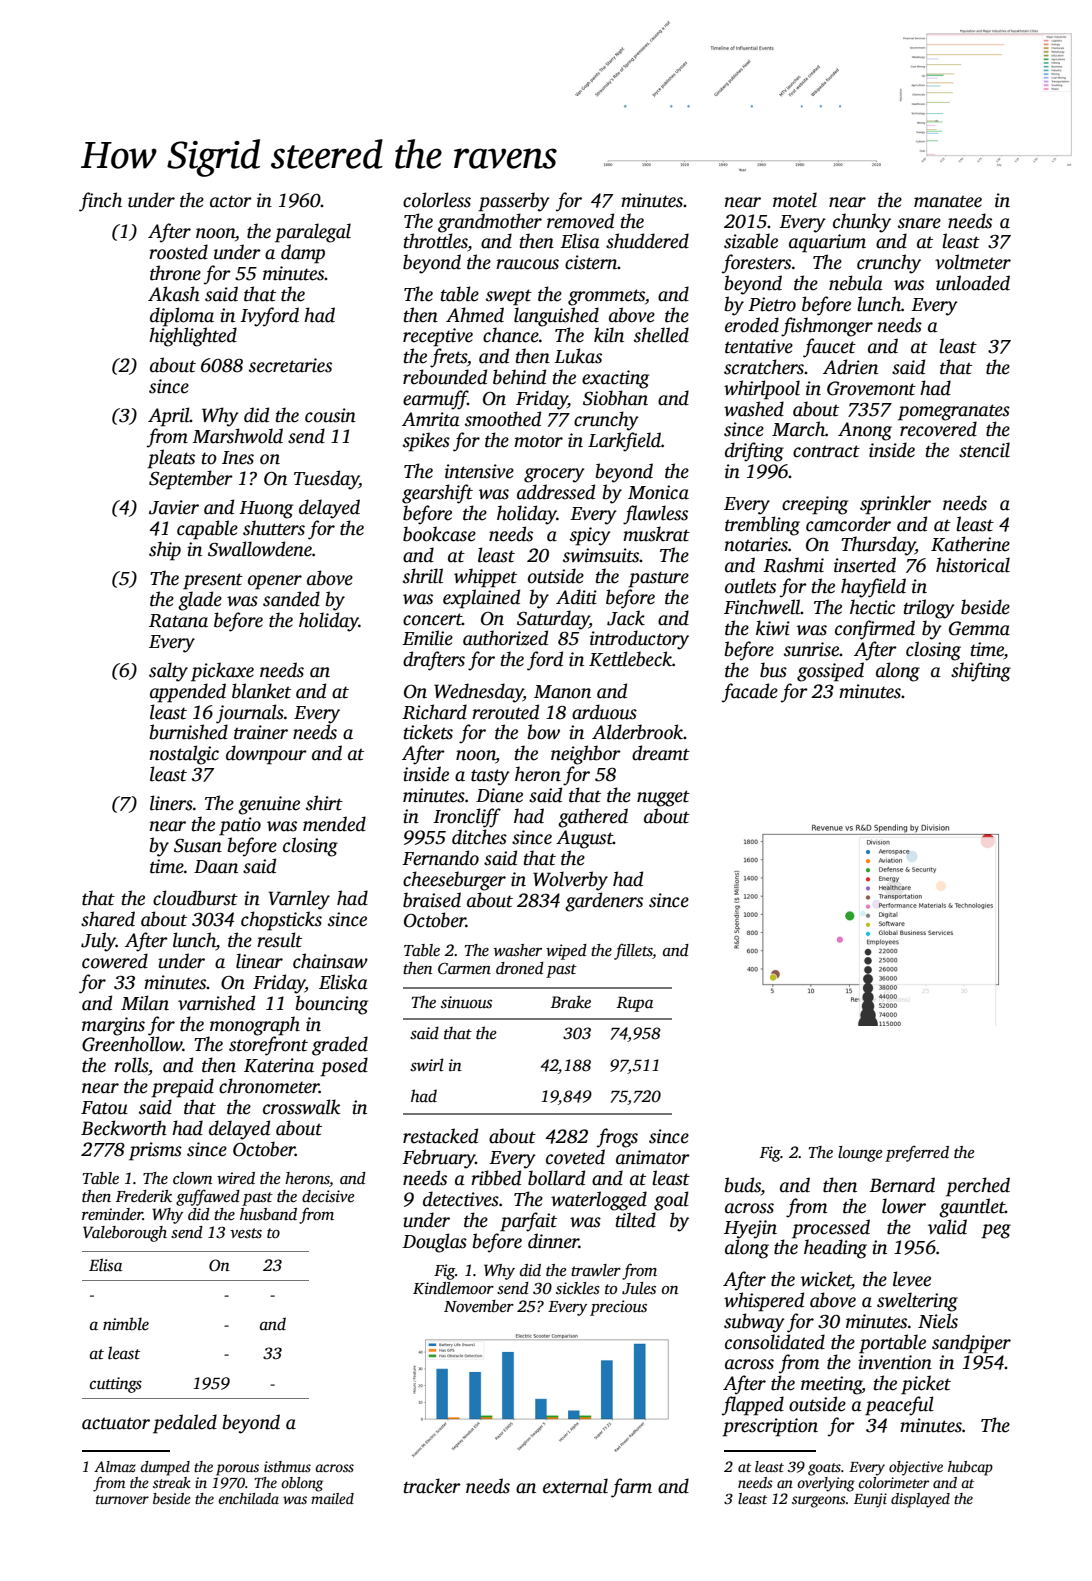  What do you see at coordinates (332, 1498) in the document?
I see `mailed` at bounding box center [332, 1498].
